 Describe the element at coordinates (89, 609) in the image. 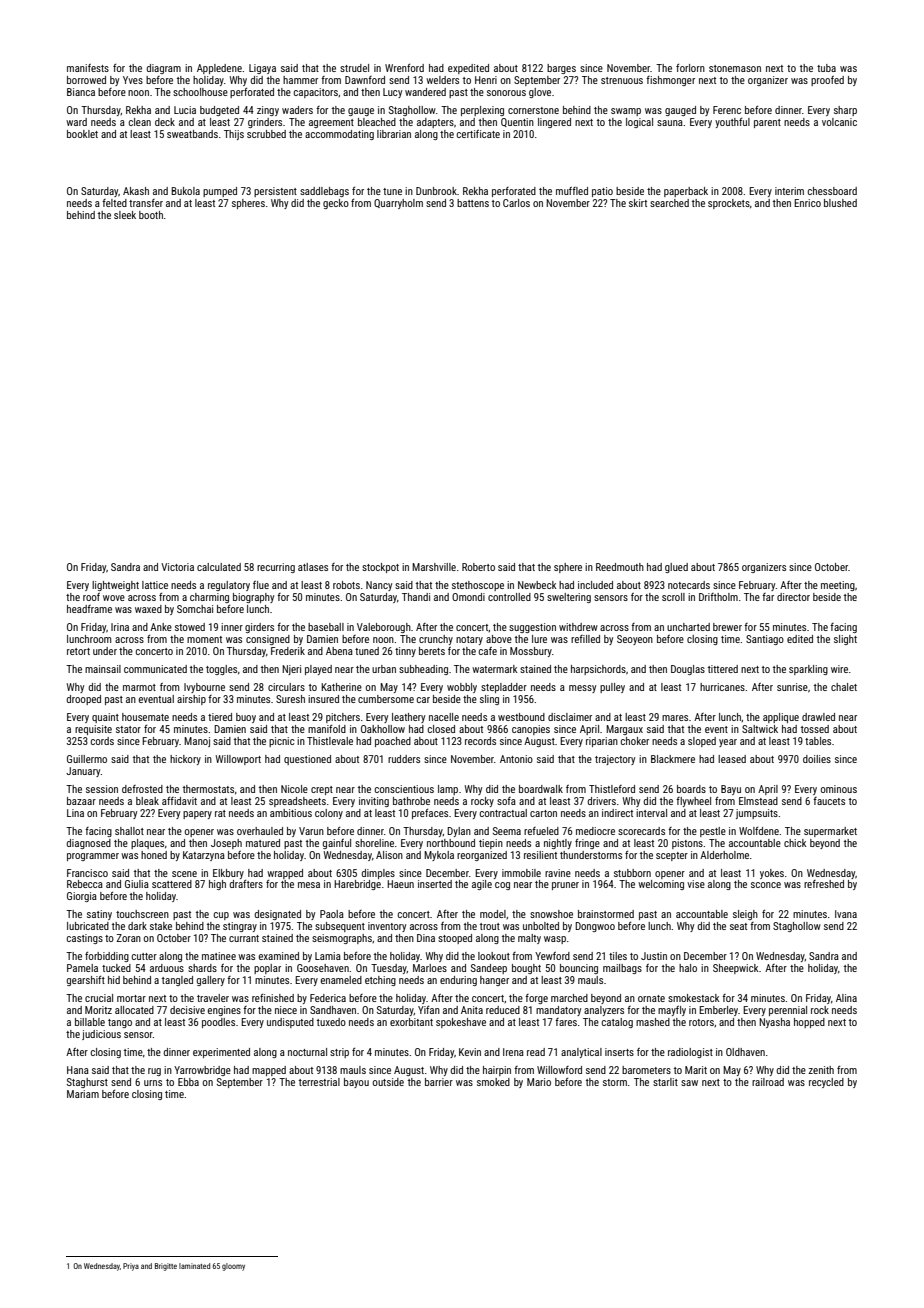

I see `headframe` at that location.
